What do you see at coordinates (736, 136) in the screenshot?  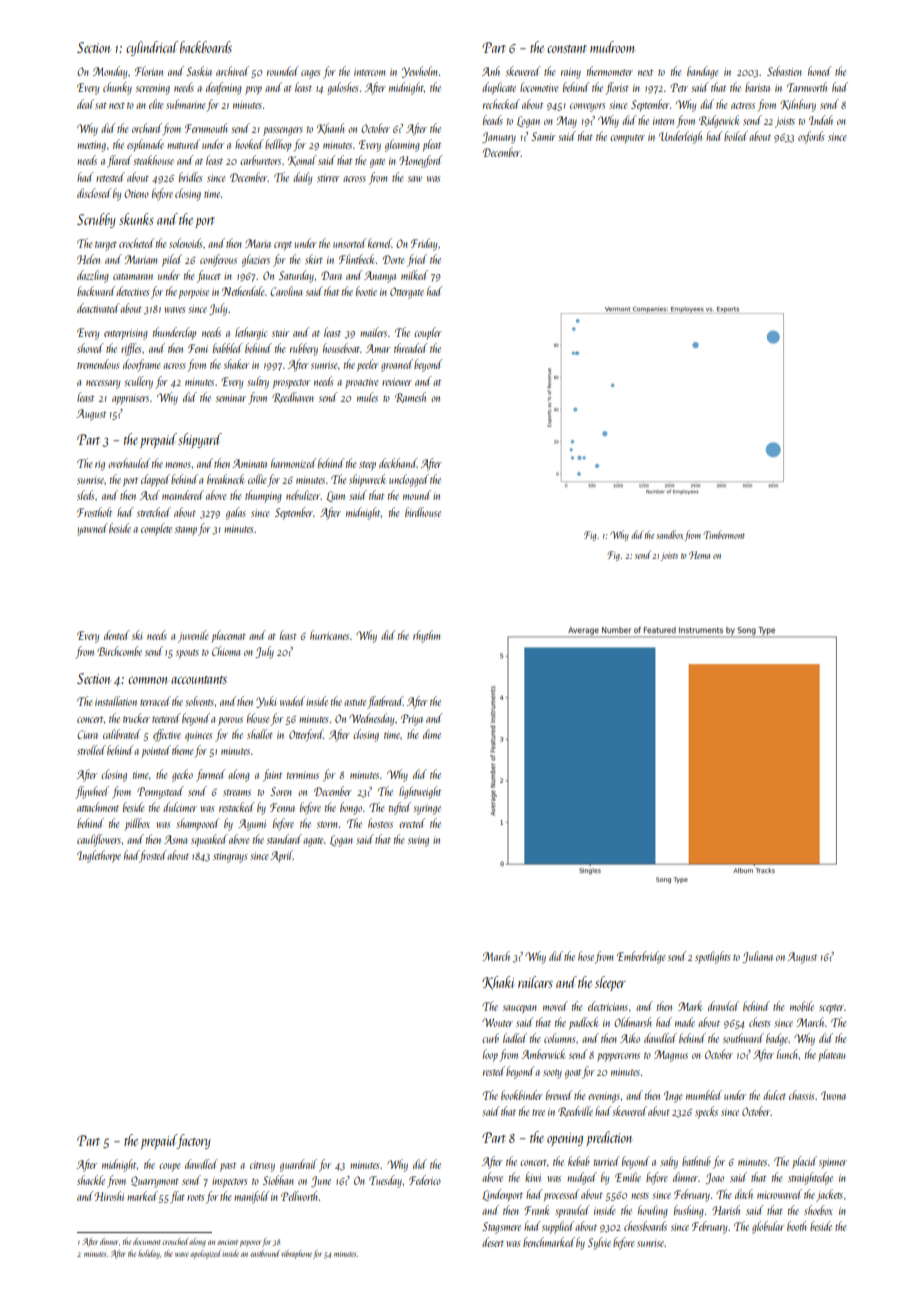 I see `boiled` at bounding box center [736, 136].
